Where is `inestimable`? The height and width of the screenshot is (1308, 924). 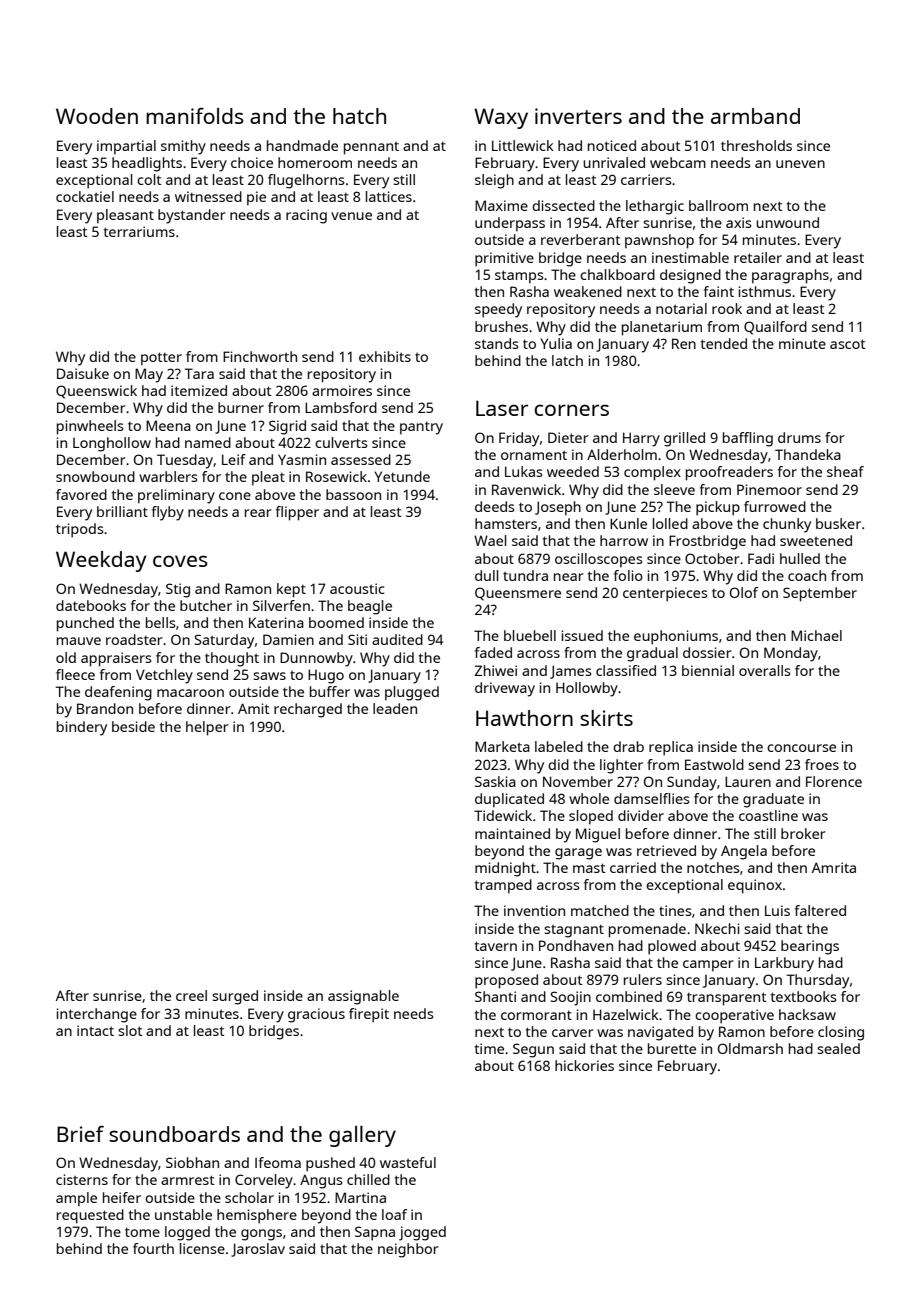 inestimable is located at coordinates (690, 257).
